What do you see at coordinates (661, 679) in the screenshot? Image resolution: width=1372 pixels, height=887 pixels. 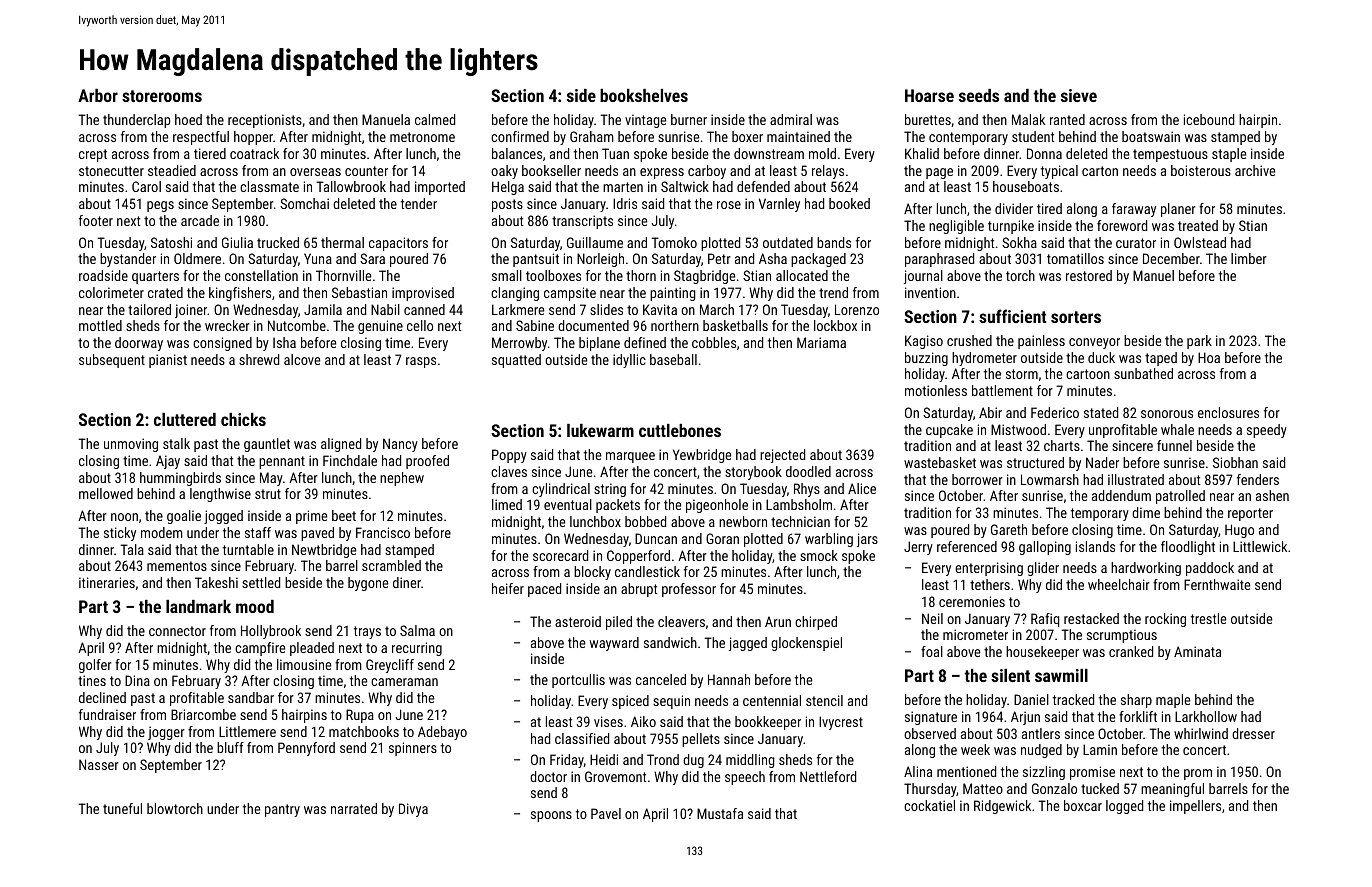 I see `canceled` at bounding box center [661, 679].
